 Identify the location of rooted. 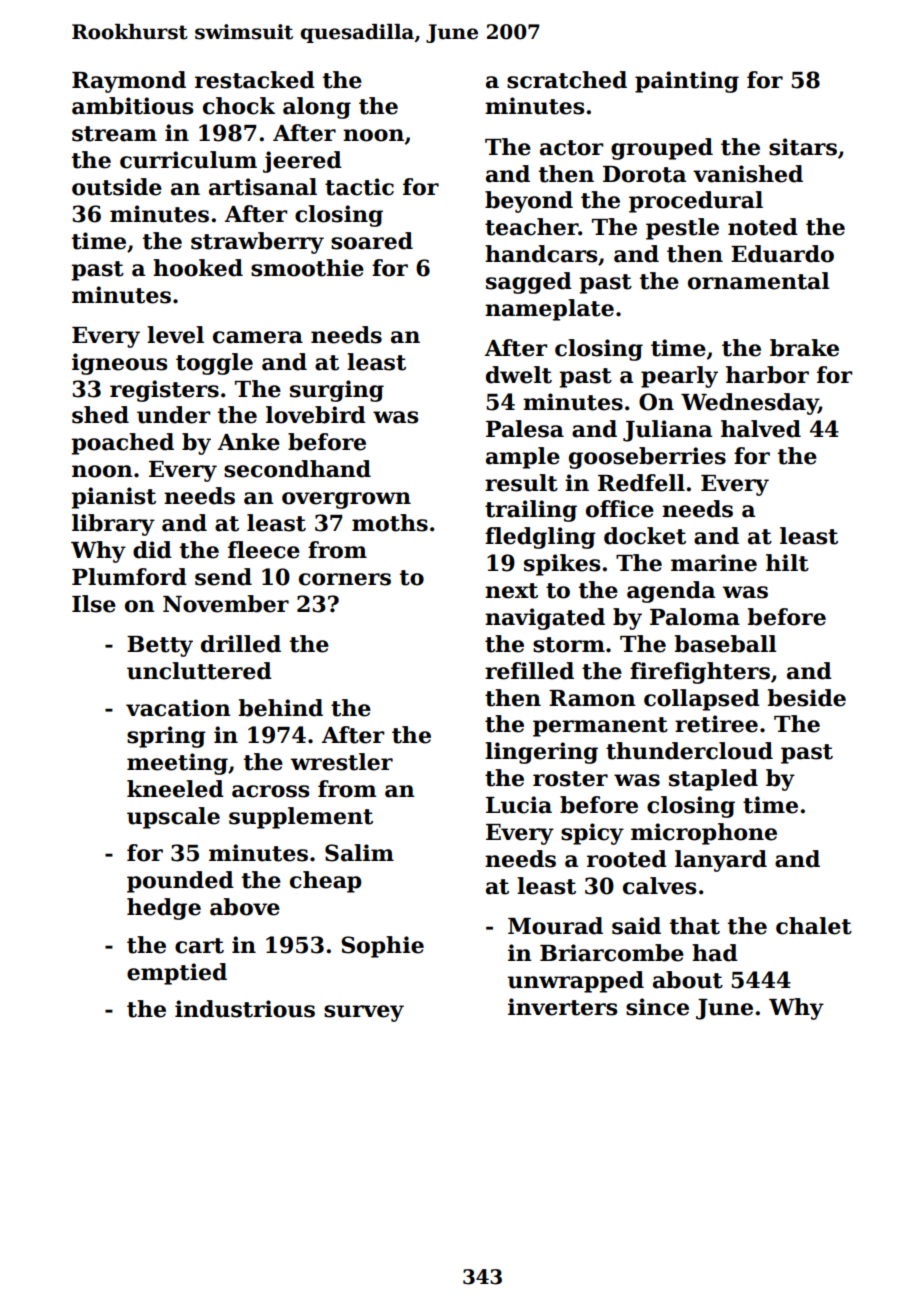
(627, 859).
